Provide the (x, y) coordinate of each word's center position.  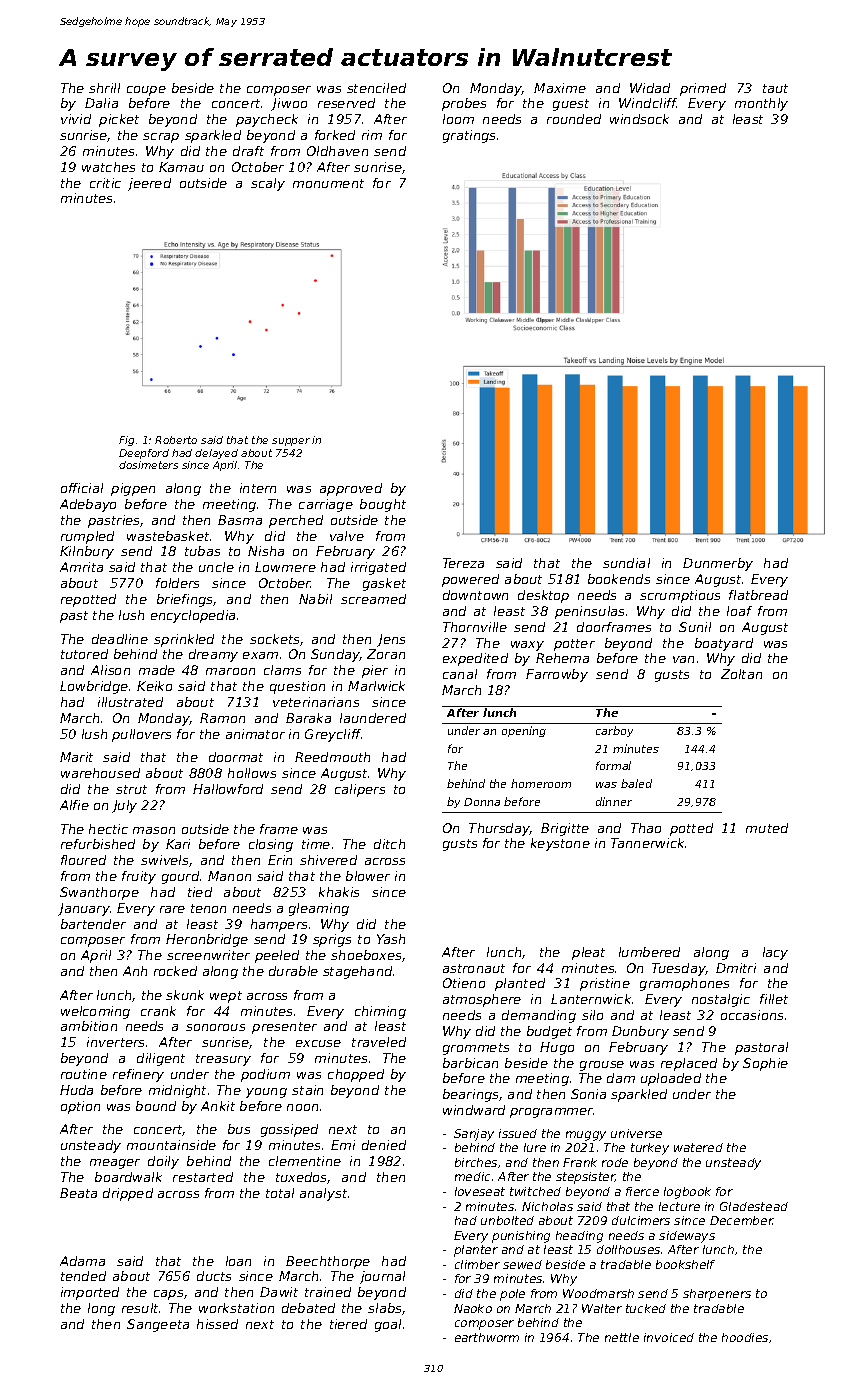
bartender (93, 924)
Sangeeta (158, 1325)
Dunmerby (718, 564)
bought (383, 505)
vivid (76, 119)
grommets (476, 1049)
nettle (622, 1337)
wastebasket (168, 536)
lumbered (649, 952)
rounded (574, 119)
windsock (639, 119)
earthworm (487, 1337)
